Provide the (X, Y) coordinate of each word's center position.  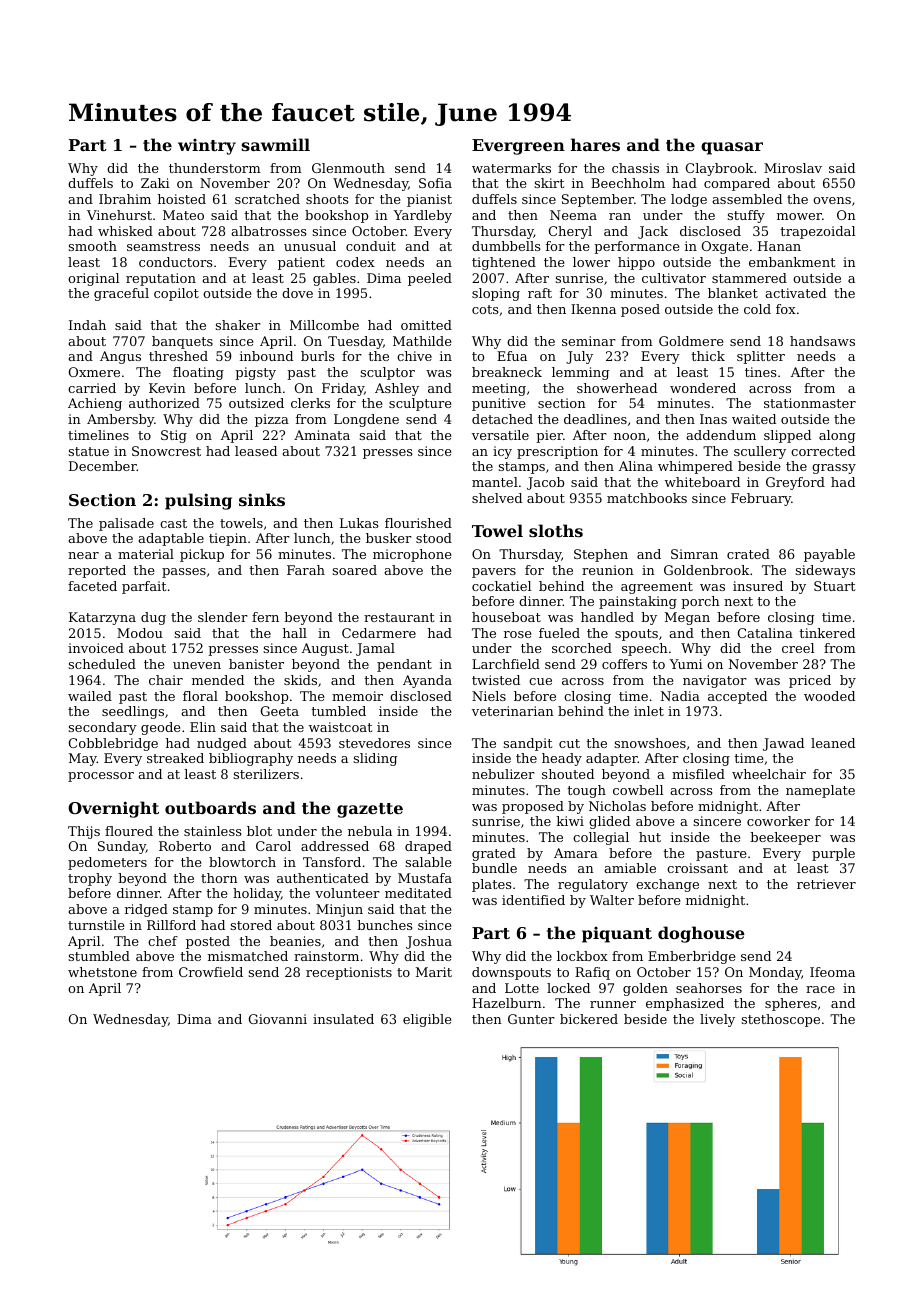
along (837, 436)
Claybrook (719, 169)
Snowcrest (166, 451)
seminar (589, 341)
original (93, 279)
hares (595, 144)
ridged (146, 910)
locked (568, 988)
